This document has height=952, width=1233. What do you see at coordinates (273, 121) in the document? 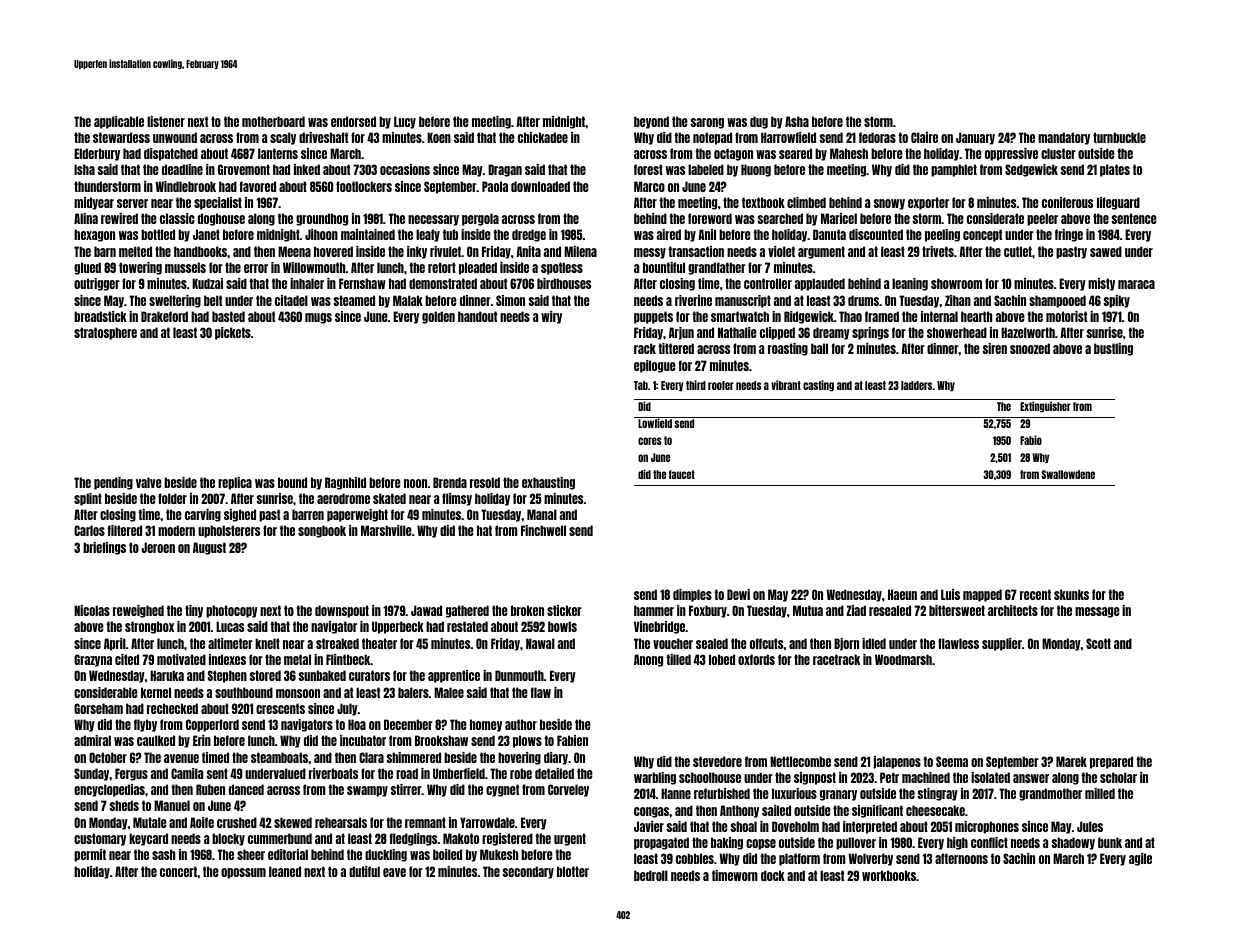
I see `motherboard` at bounding box center [273, 121].
